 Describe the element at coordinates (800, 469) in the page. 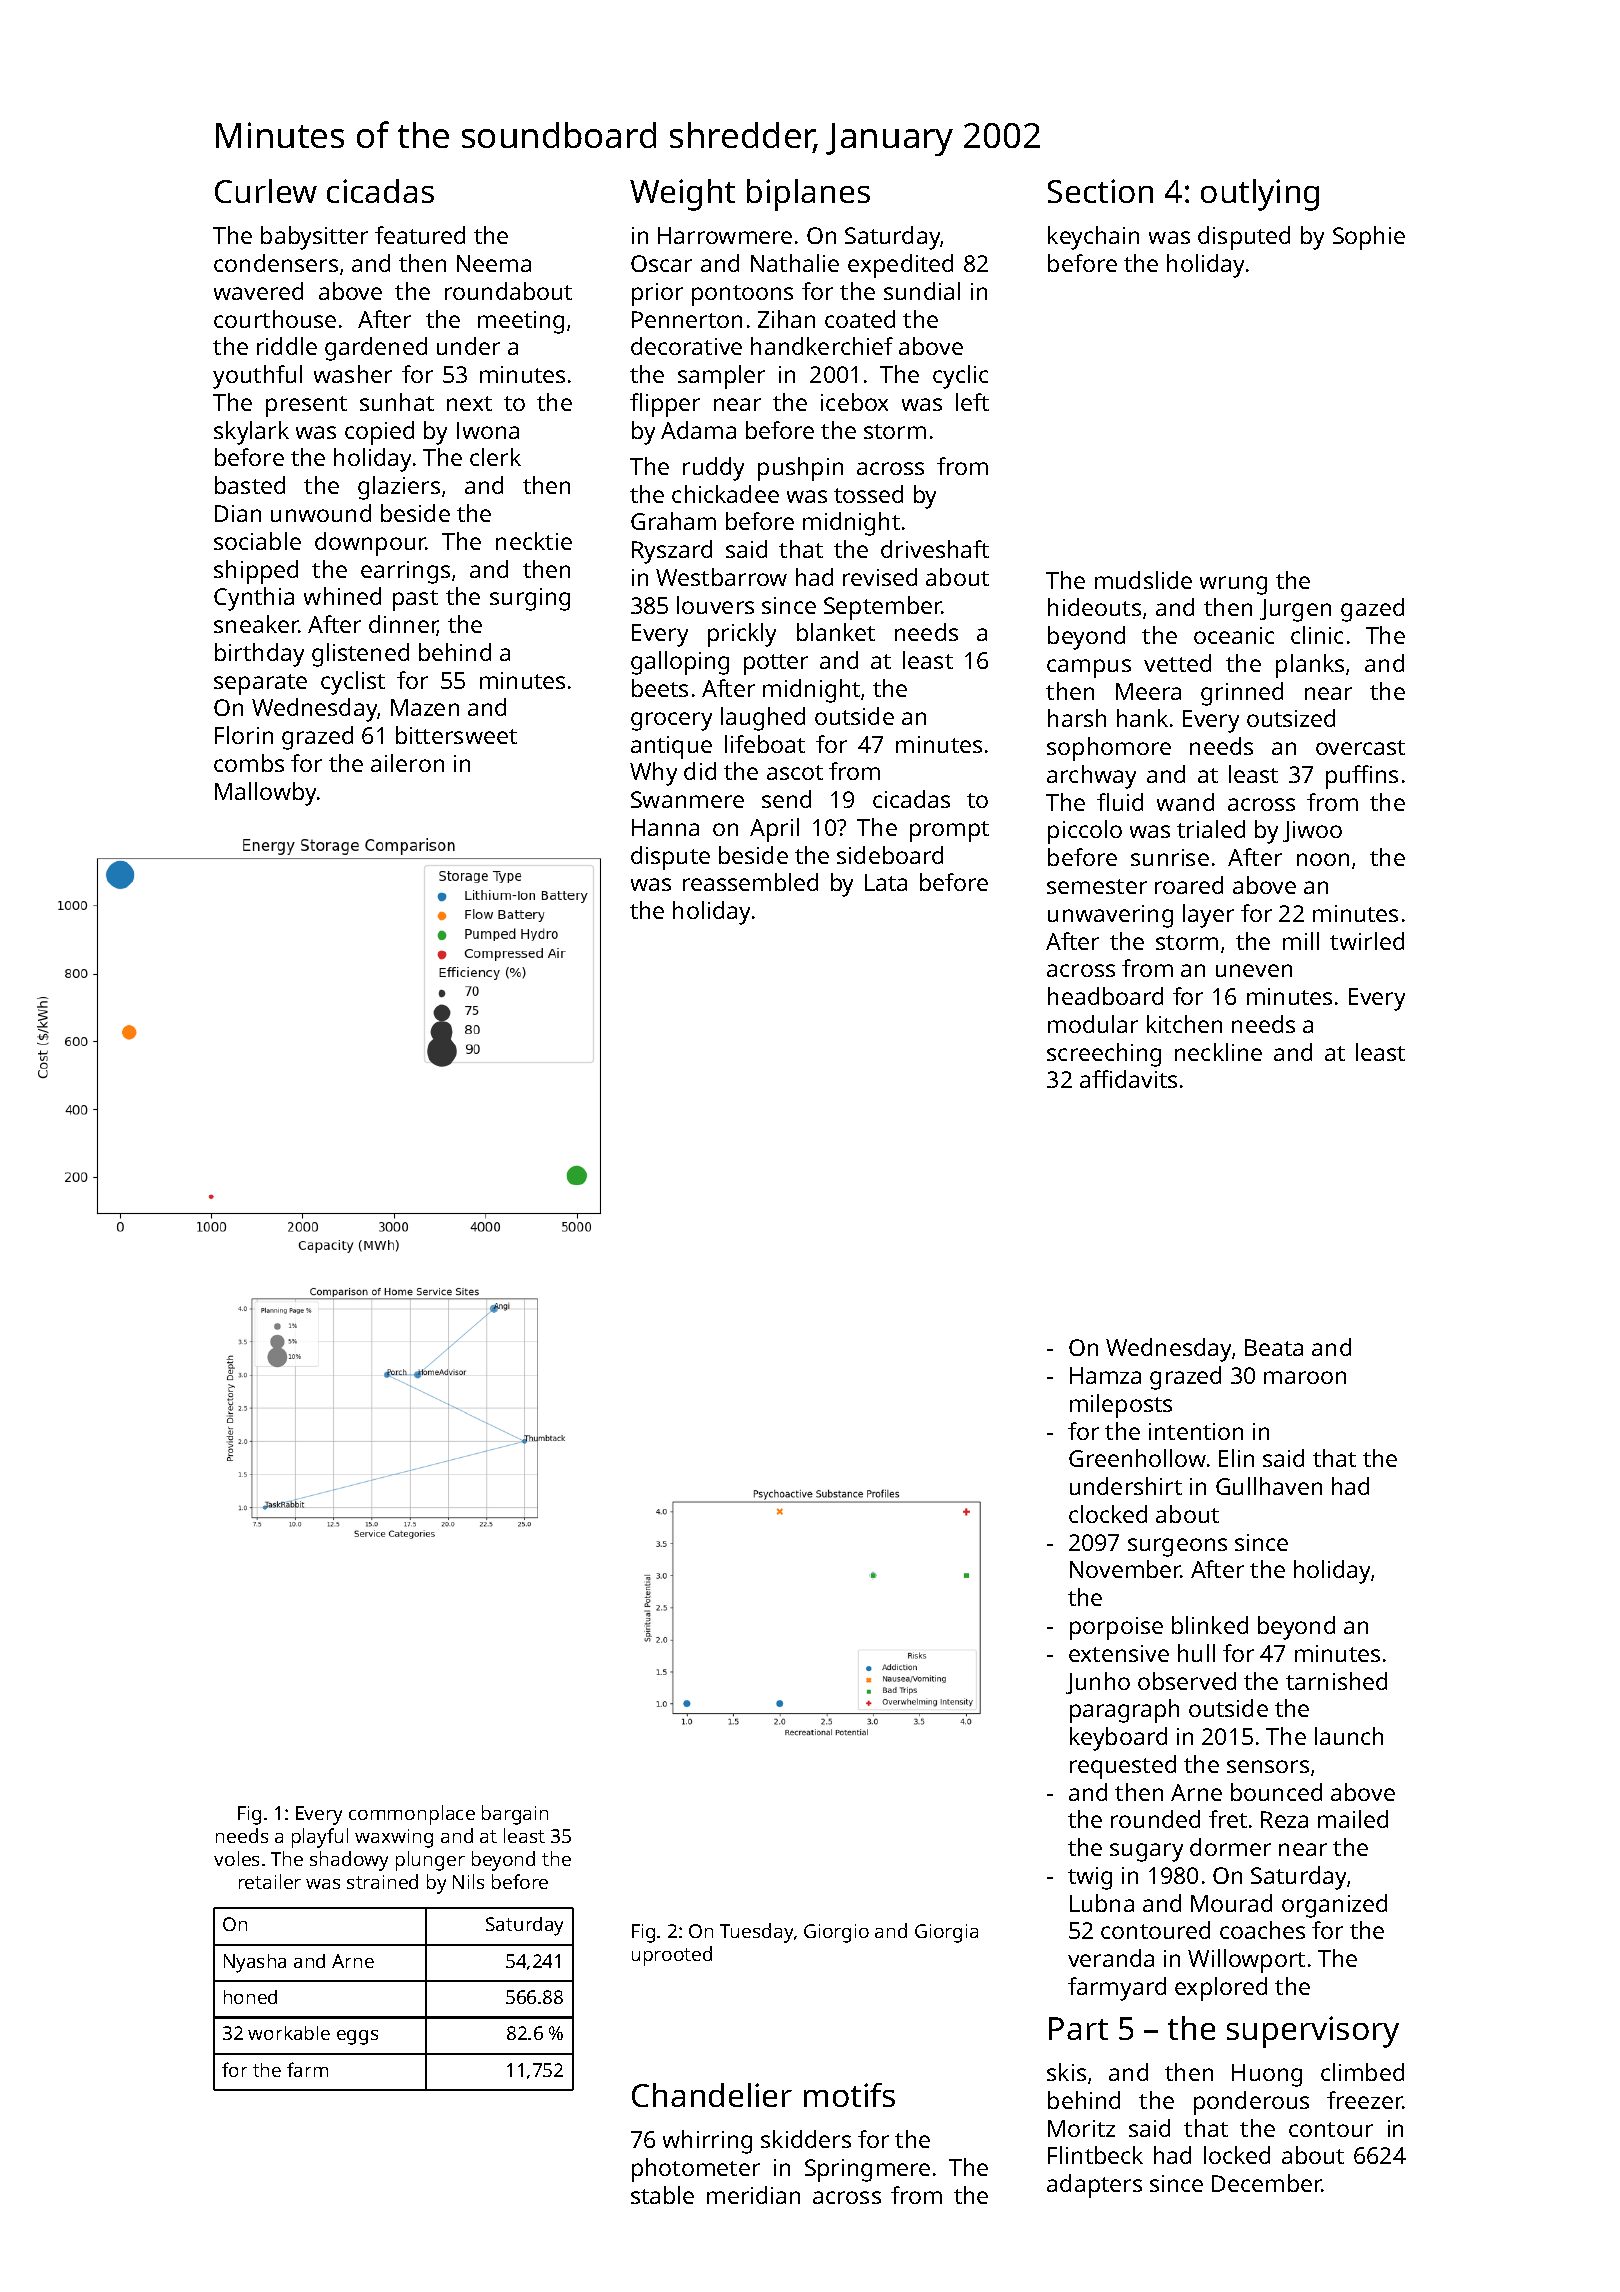

I see `pushpin` at that location.
